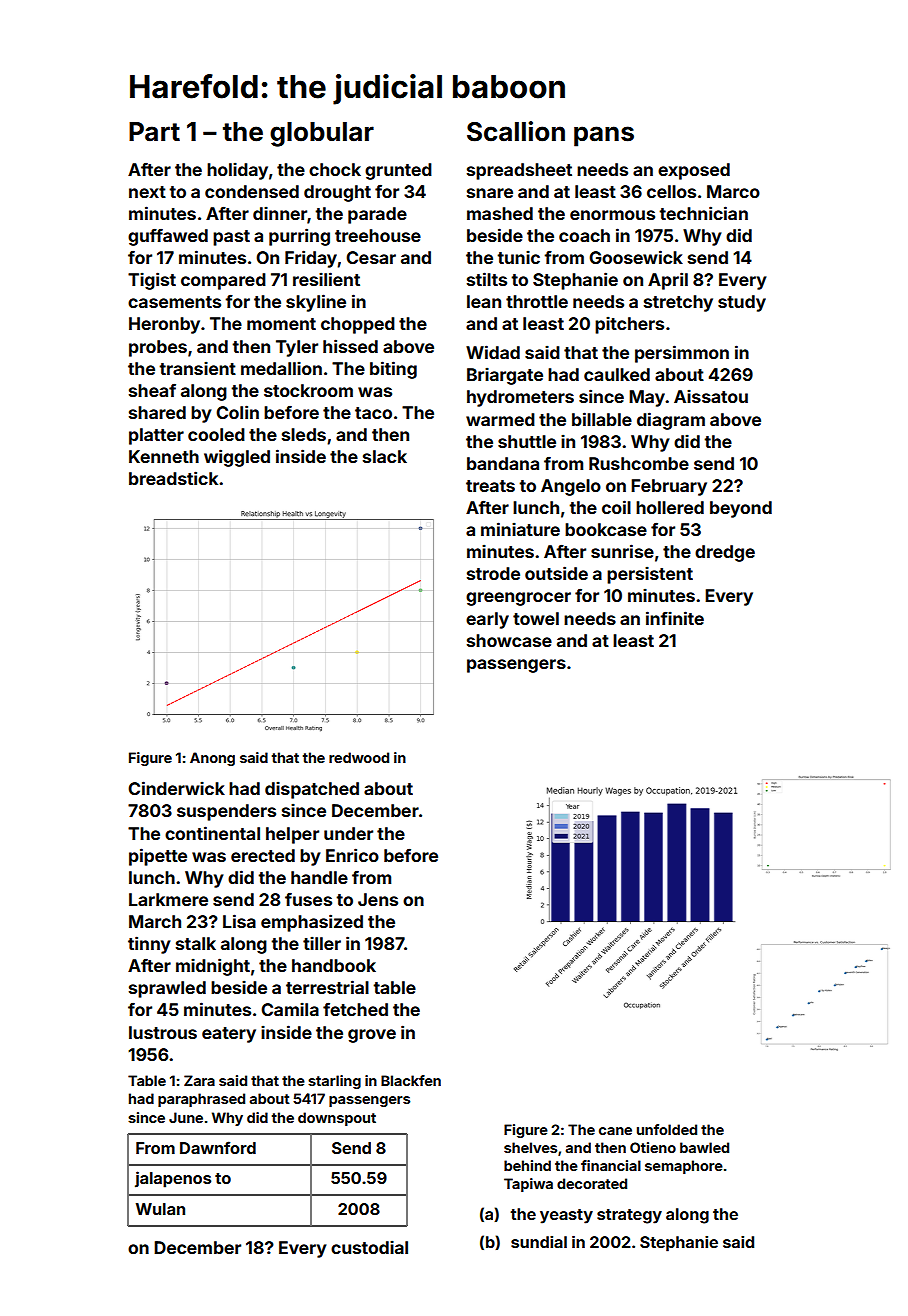  I want to click on breadstick, so click(173, 478).
